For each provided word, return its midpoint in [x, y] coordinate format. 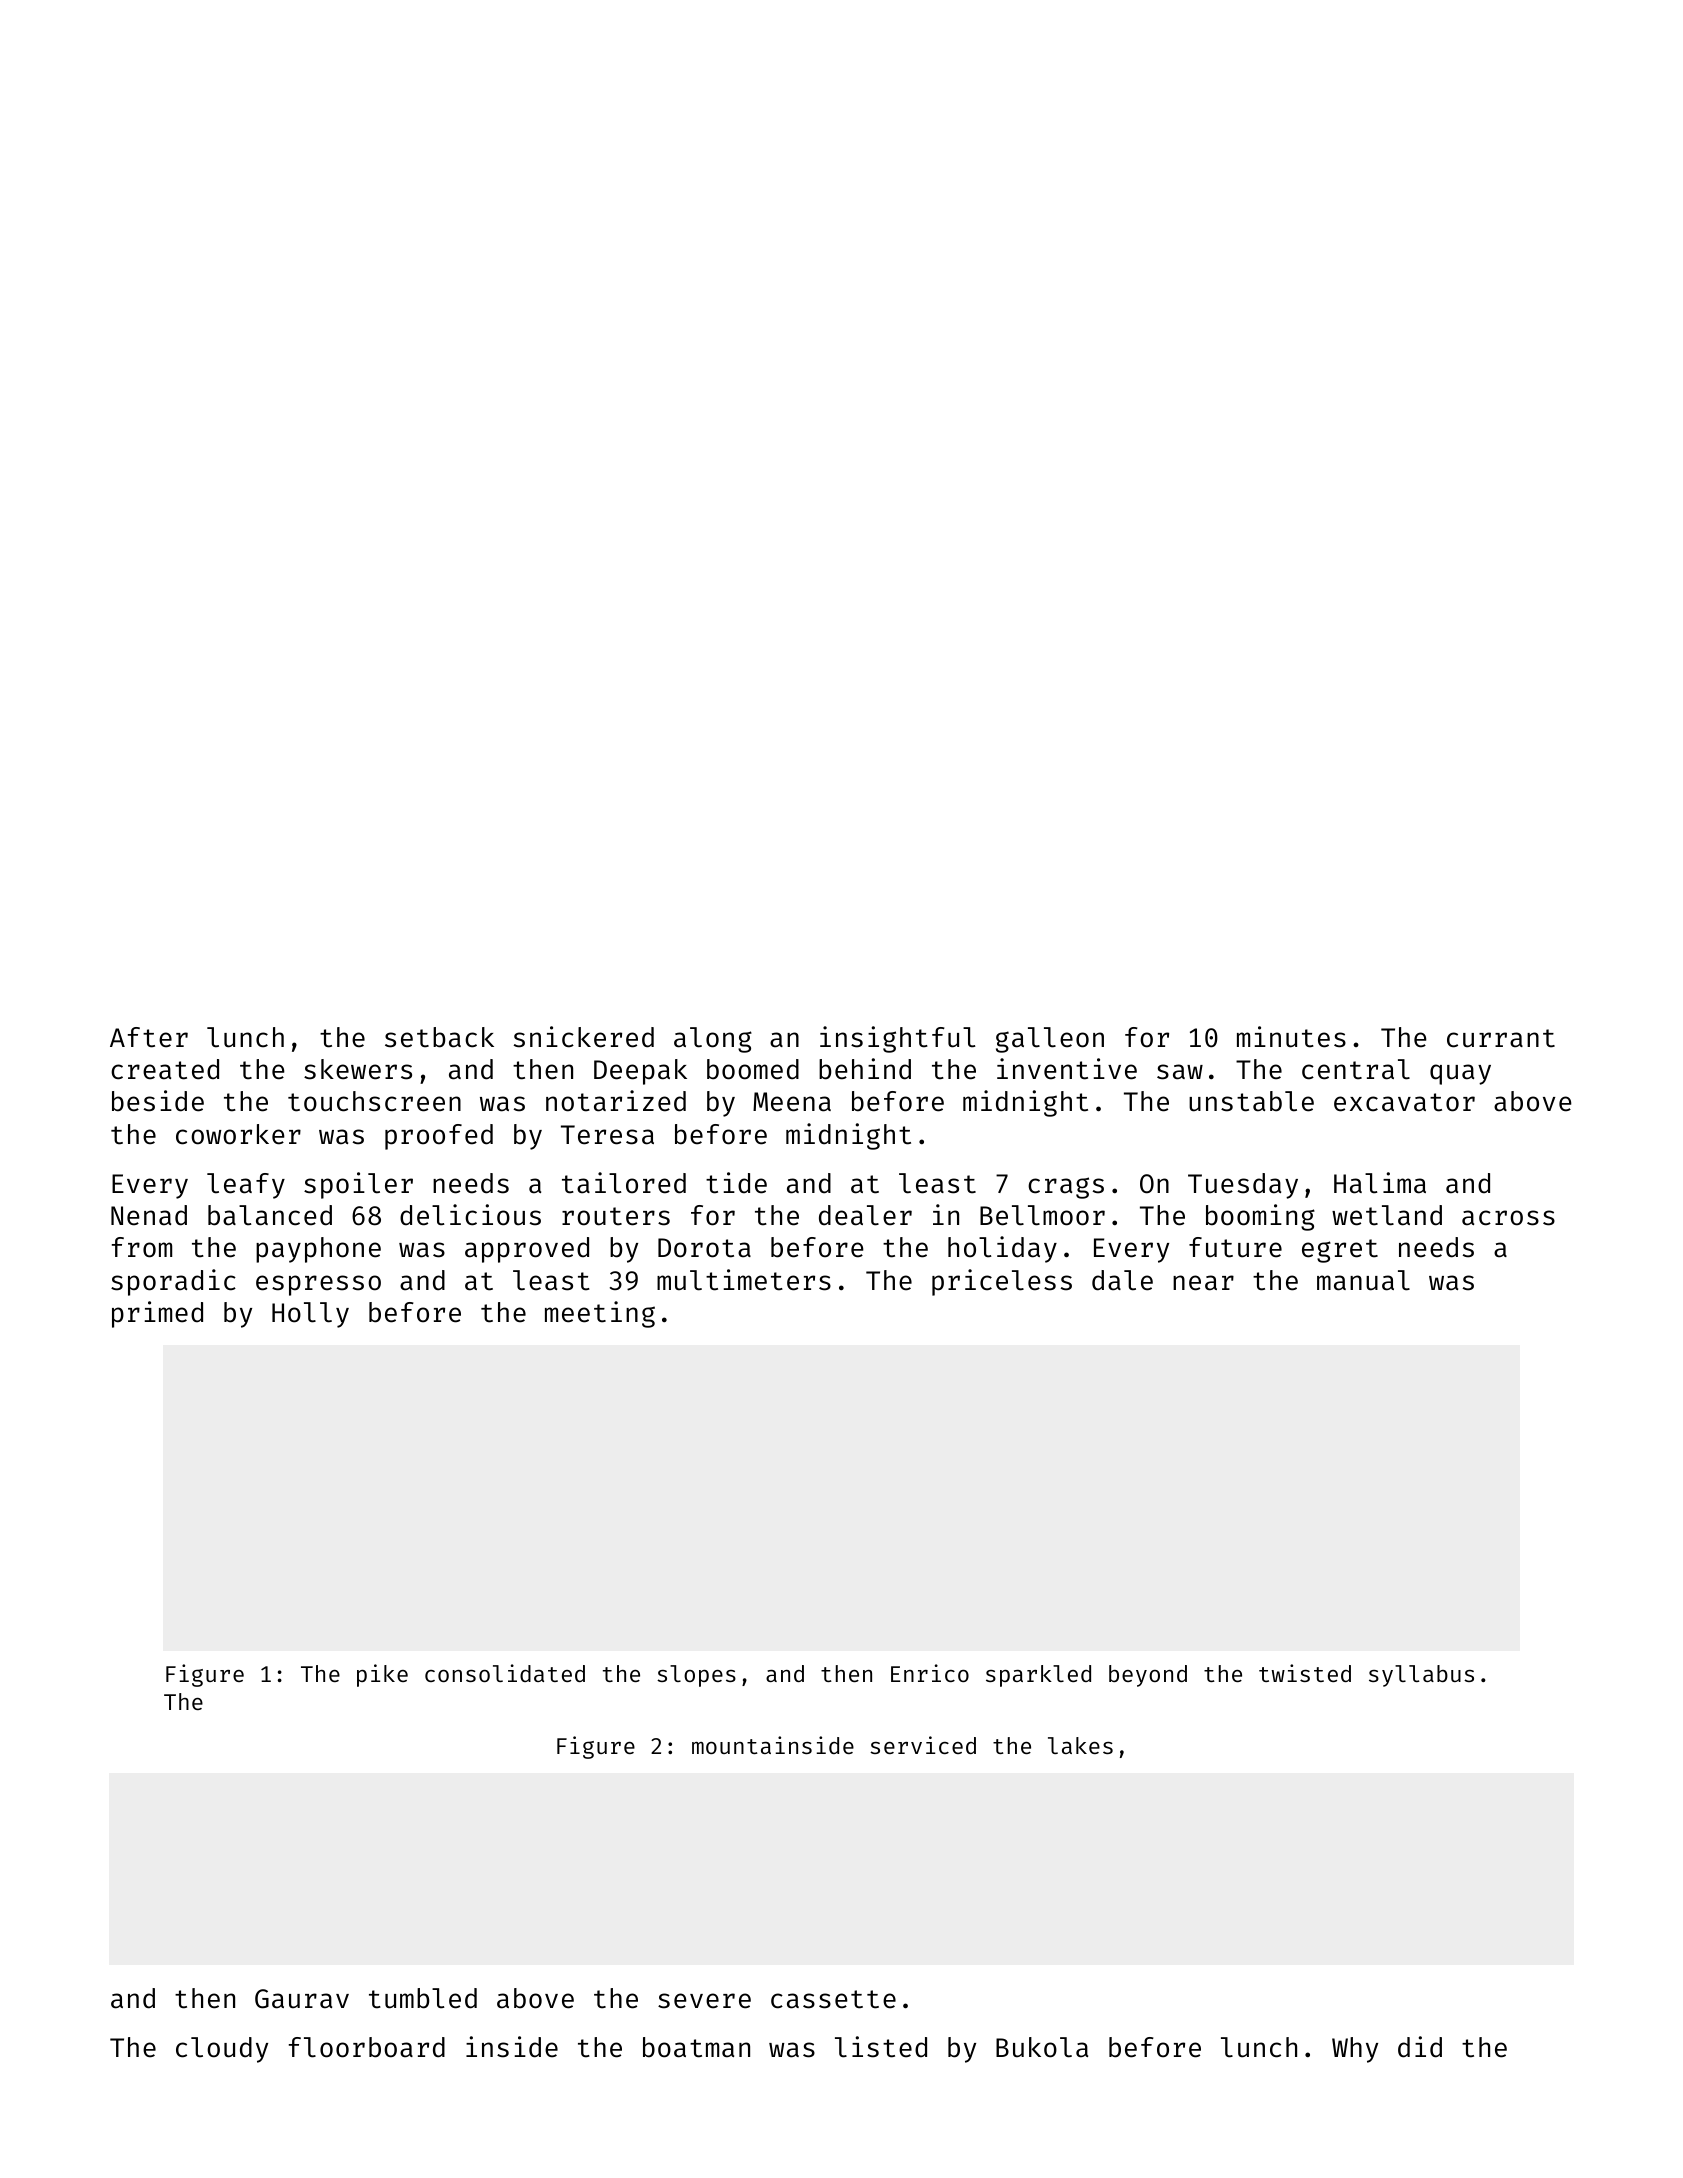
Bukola [1042, 2047]
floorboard [367, 2047]
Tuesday [1243, 1186]
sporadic [173, 1282]
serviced [923, 1745]
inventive [1067, 1069]
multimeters [744, 1280]
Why [1355, 2050]
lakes [1080, 1745]
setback [439, 1037]
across [1508, 1218]
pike [382, 1675]
